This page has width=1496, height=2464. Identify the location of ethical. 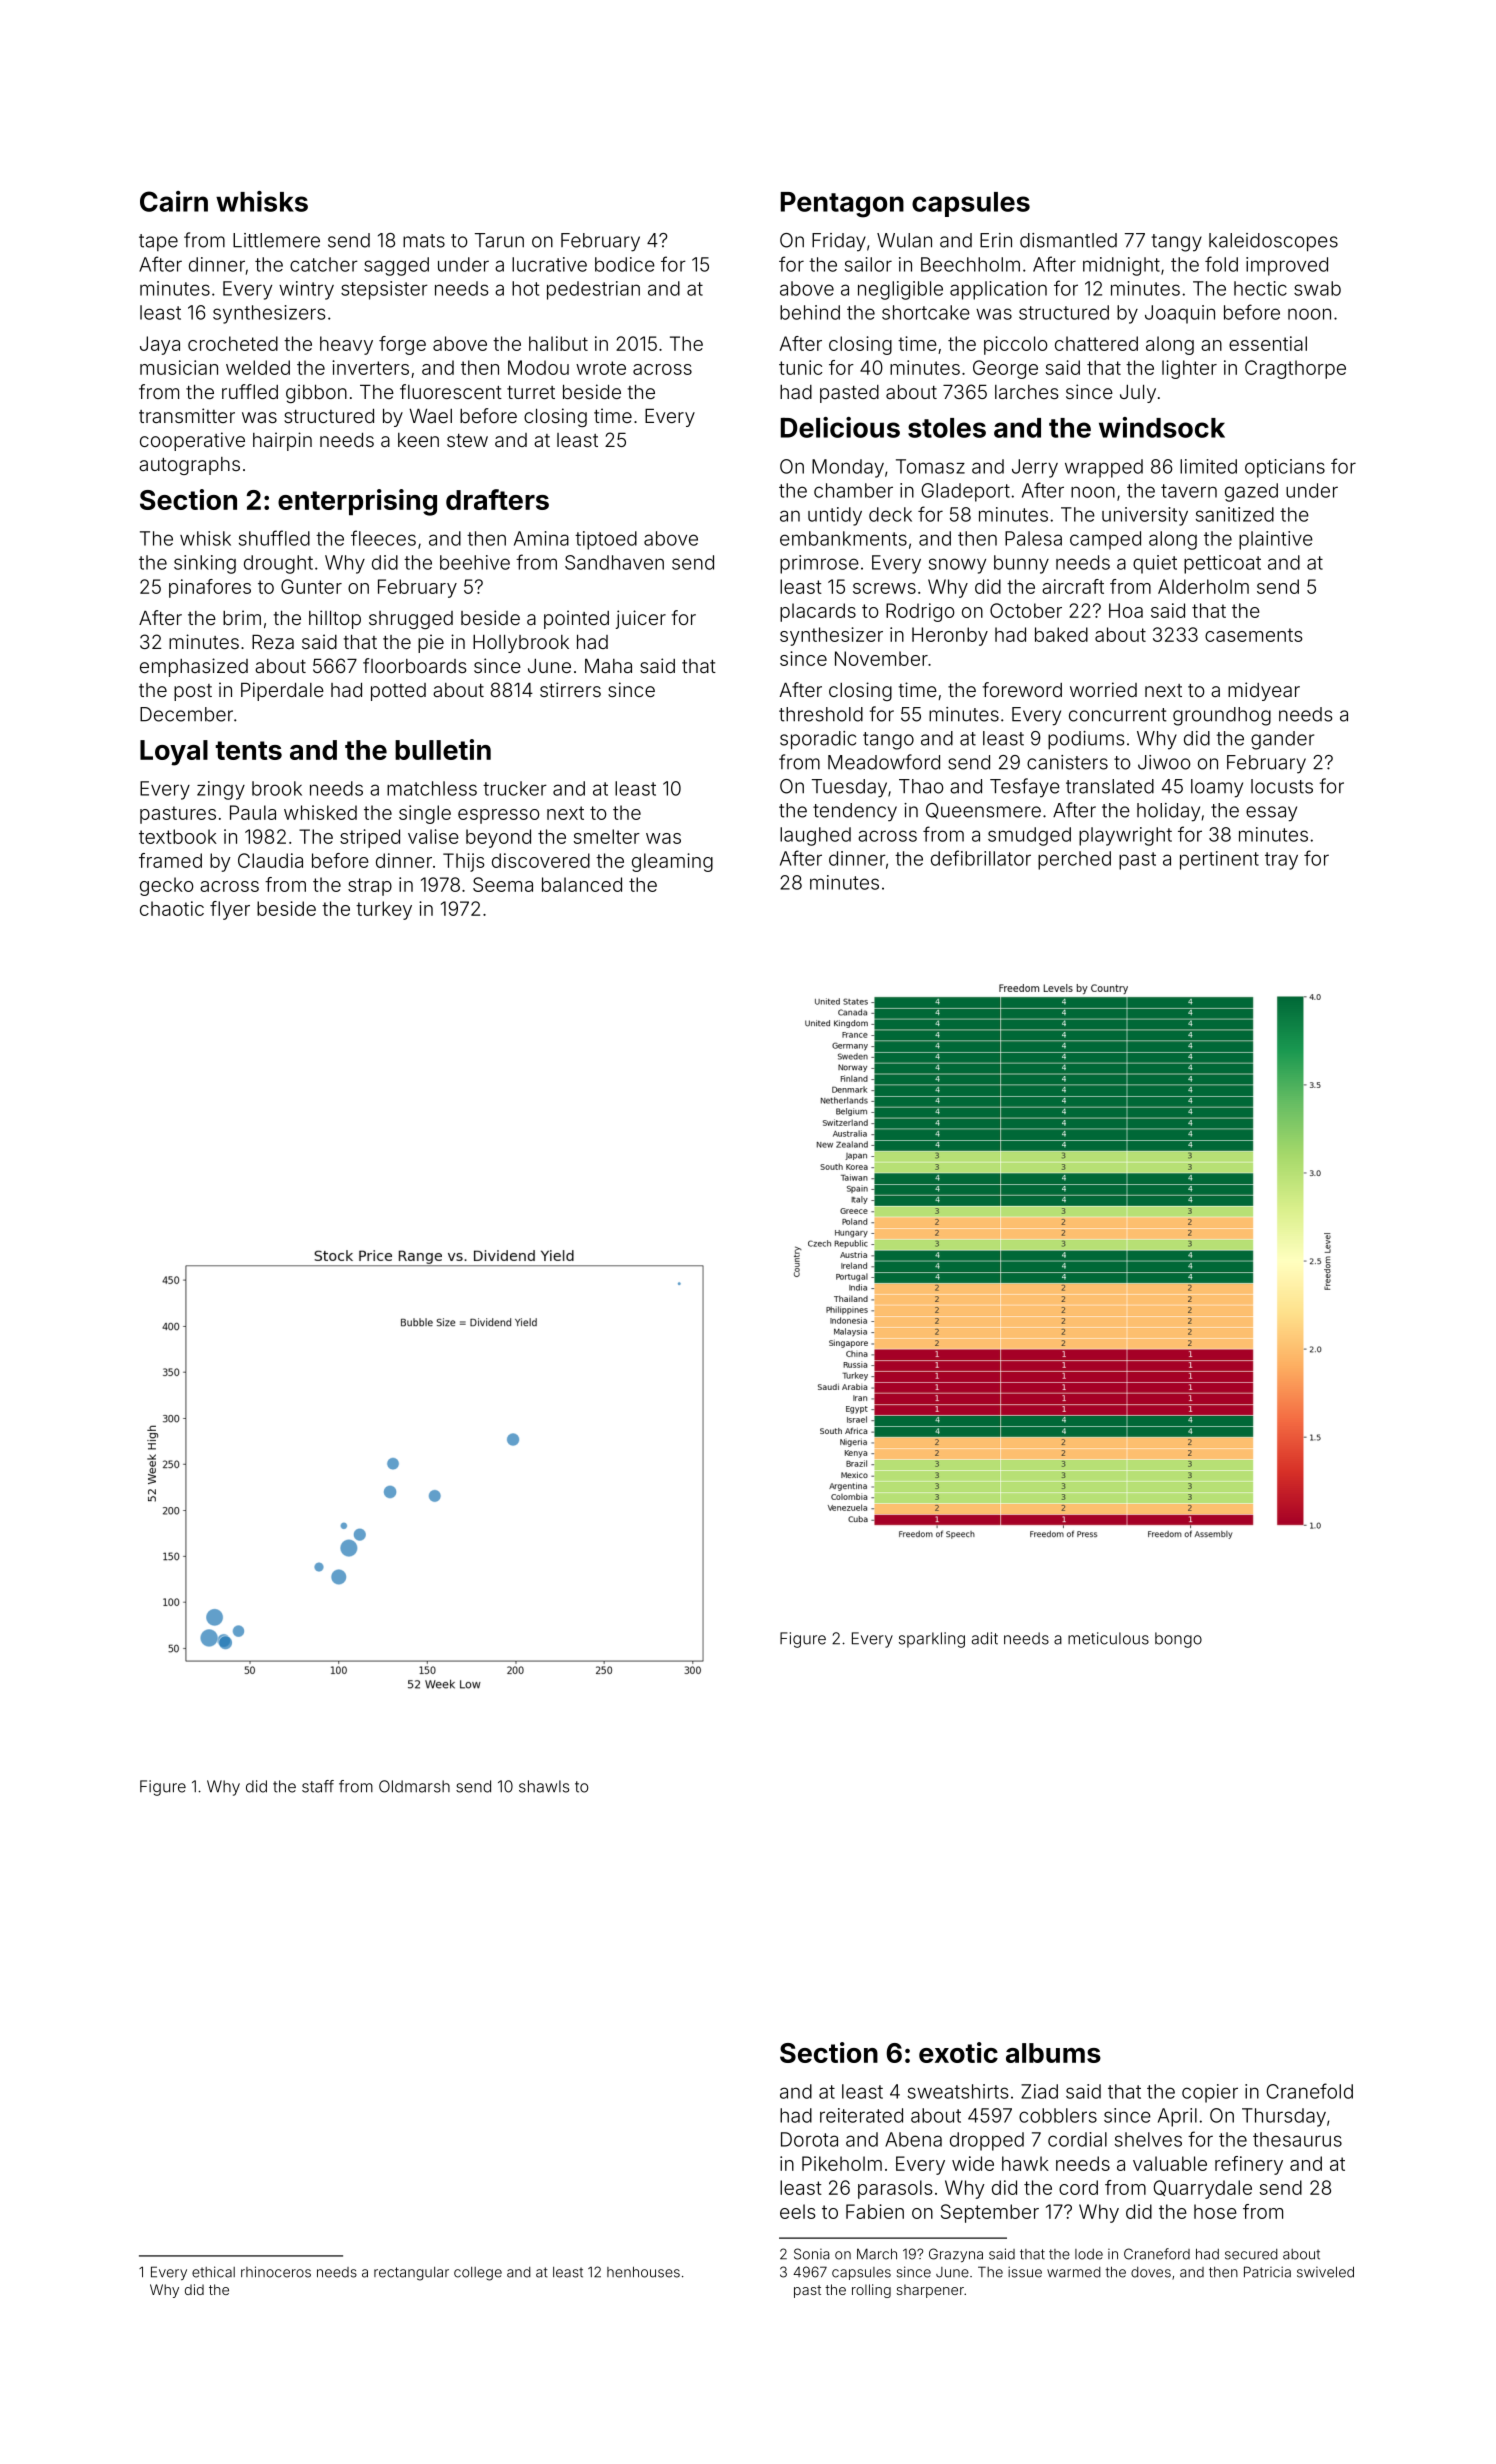
(213, 2272).
